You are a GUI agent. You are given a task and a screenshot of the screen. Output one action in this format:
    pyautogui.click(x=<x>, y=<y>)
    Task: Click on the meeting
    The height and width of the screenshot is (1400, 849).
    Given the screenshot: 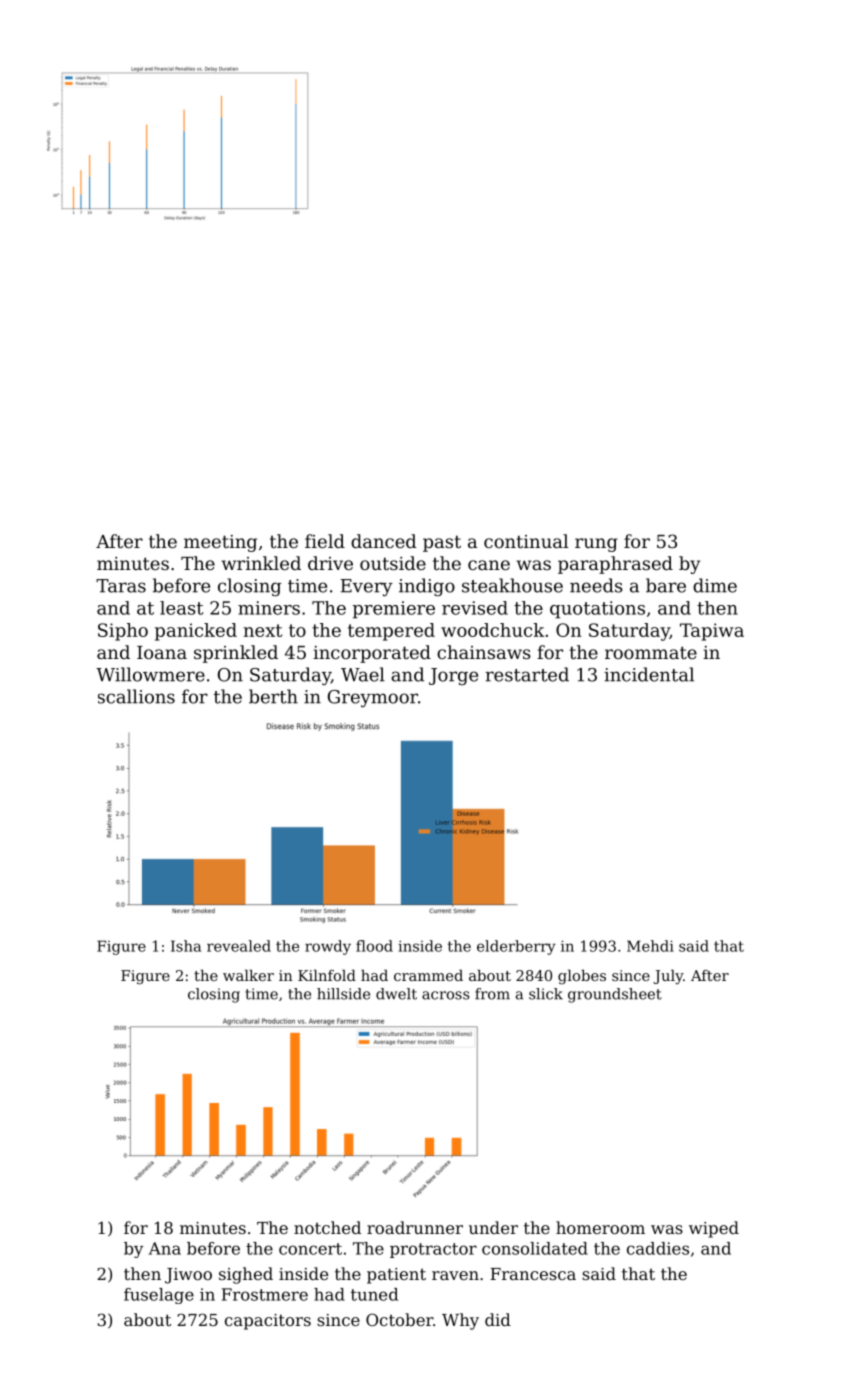 What is the action you would take?
    pyautogui.click(x=220, y=543)
